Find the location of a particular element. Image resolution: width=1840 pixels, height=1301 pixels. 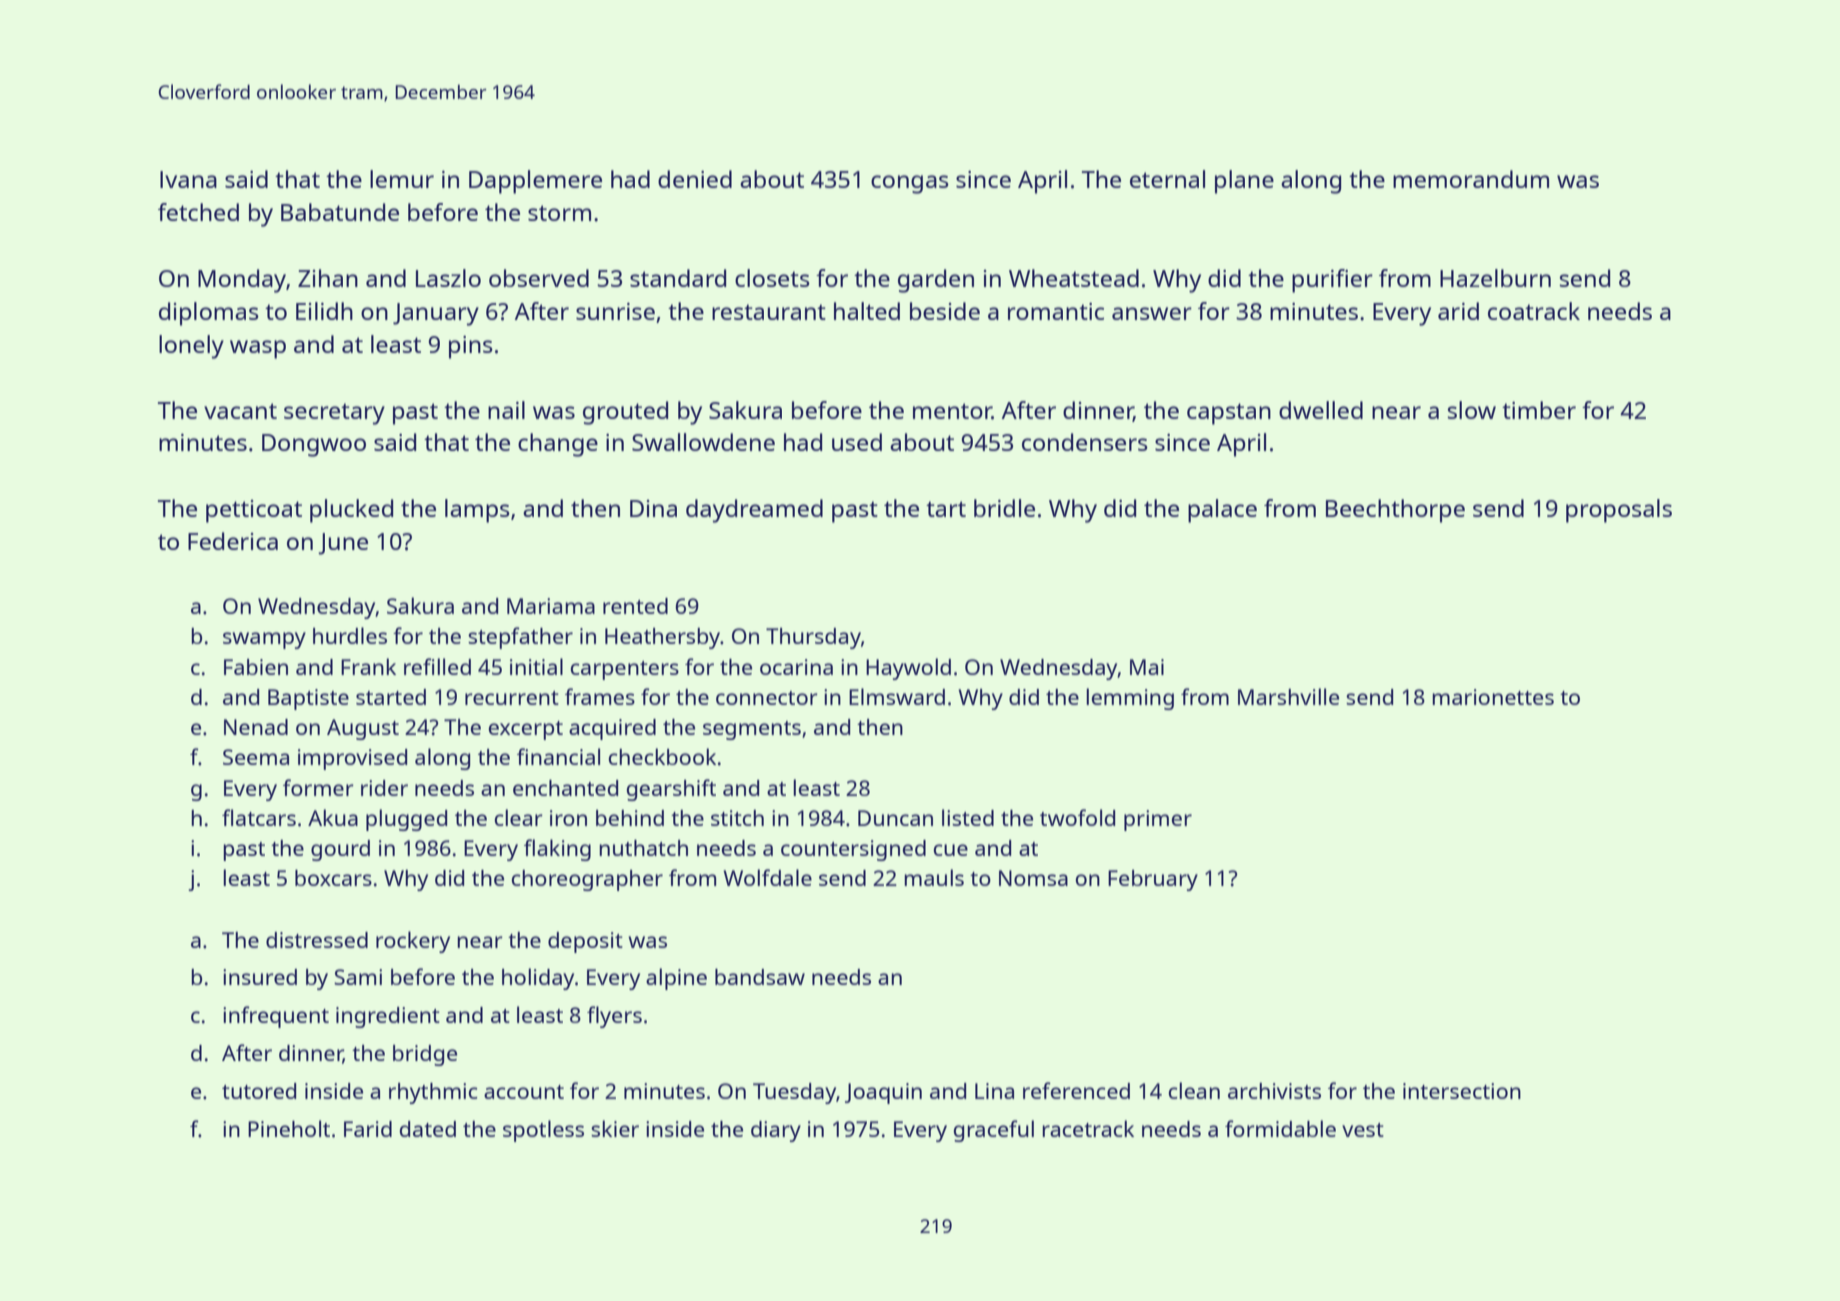

romantic is located at coordinates (1056, 311).
